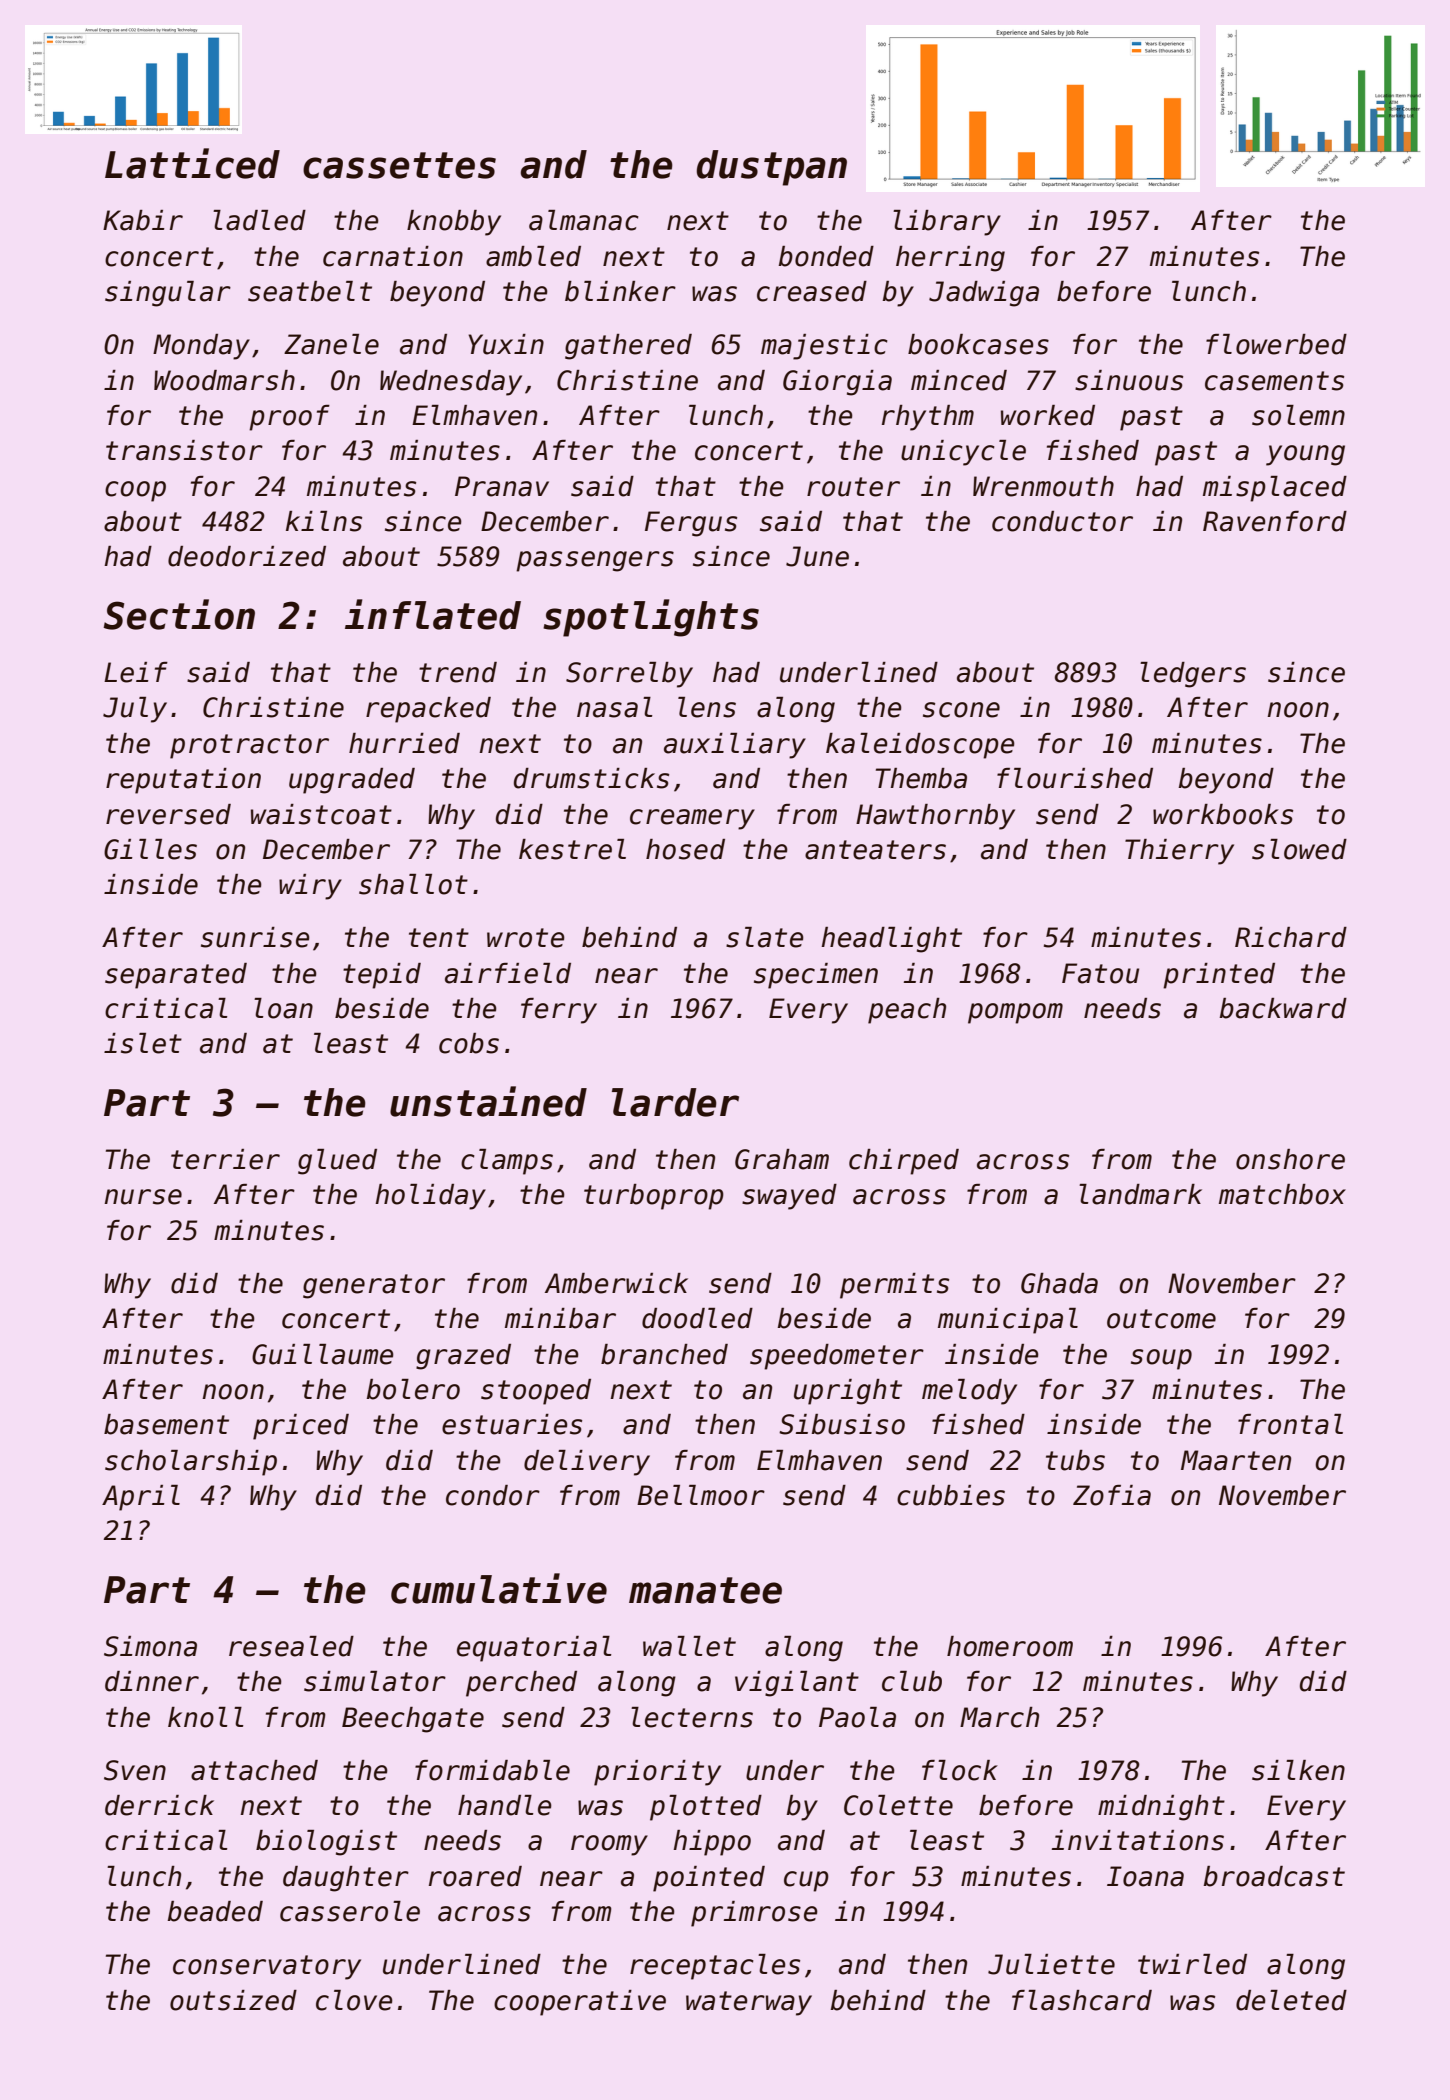 This screenshot has width=1450, height=2100. What do you see at coordinates (150, 1646) in the screenshot?
I see `Simona` at bounding box center [150, 1646].
